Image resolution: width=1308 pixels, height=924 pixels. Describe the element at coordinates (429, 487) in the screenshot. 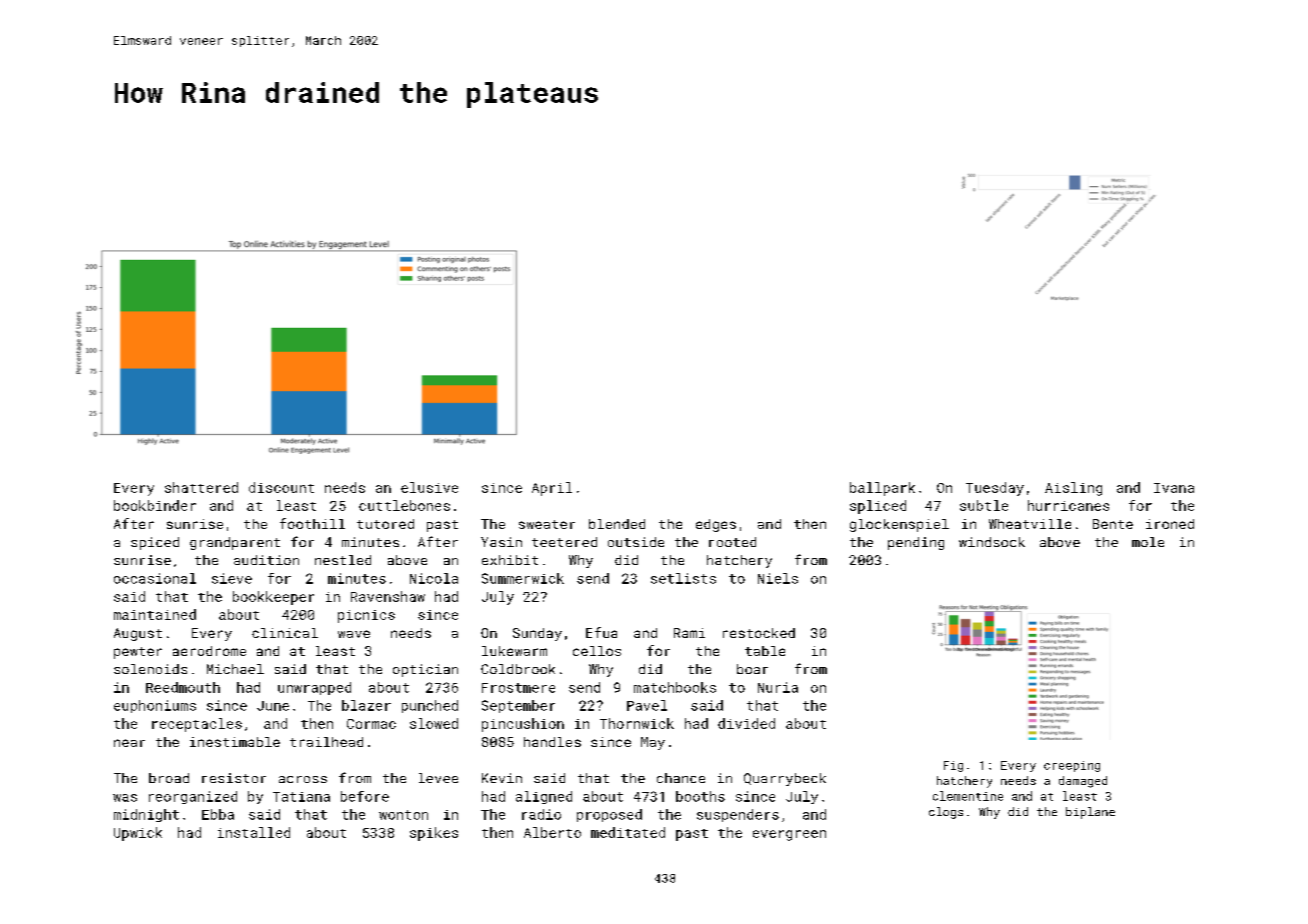

I see `elusive` at that location.
